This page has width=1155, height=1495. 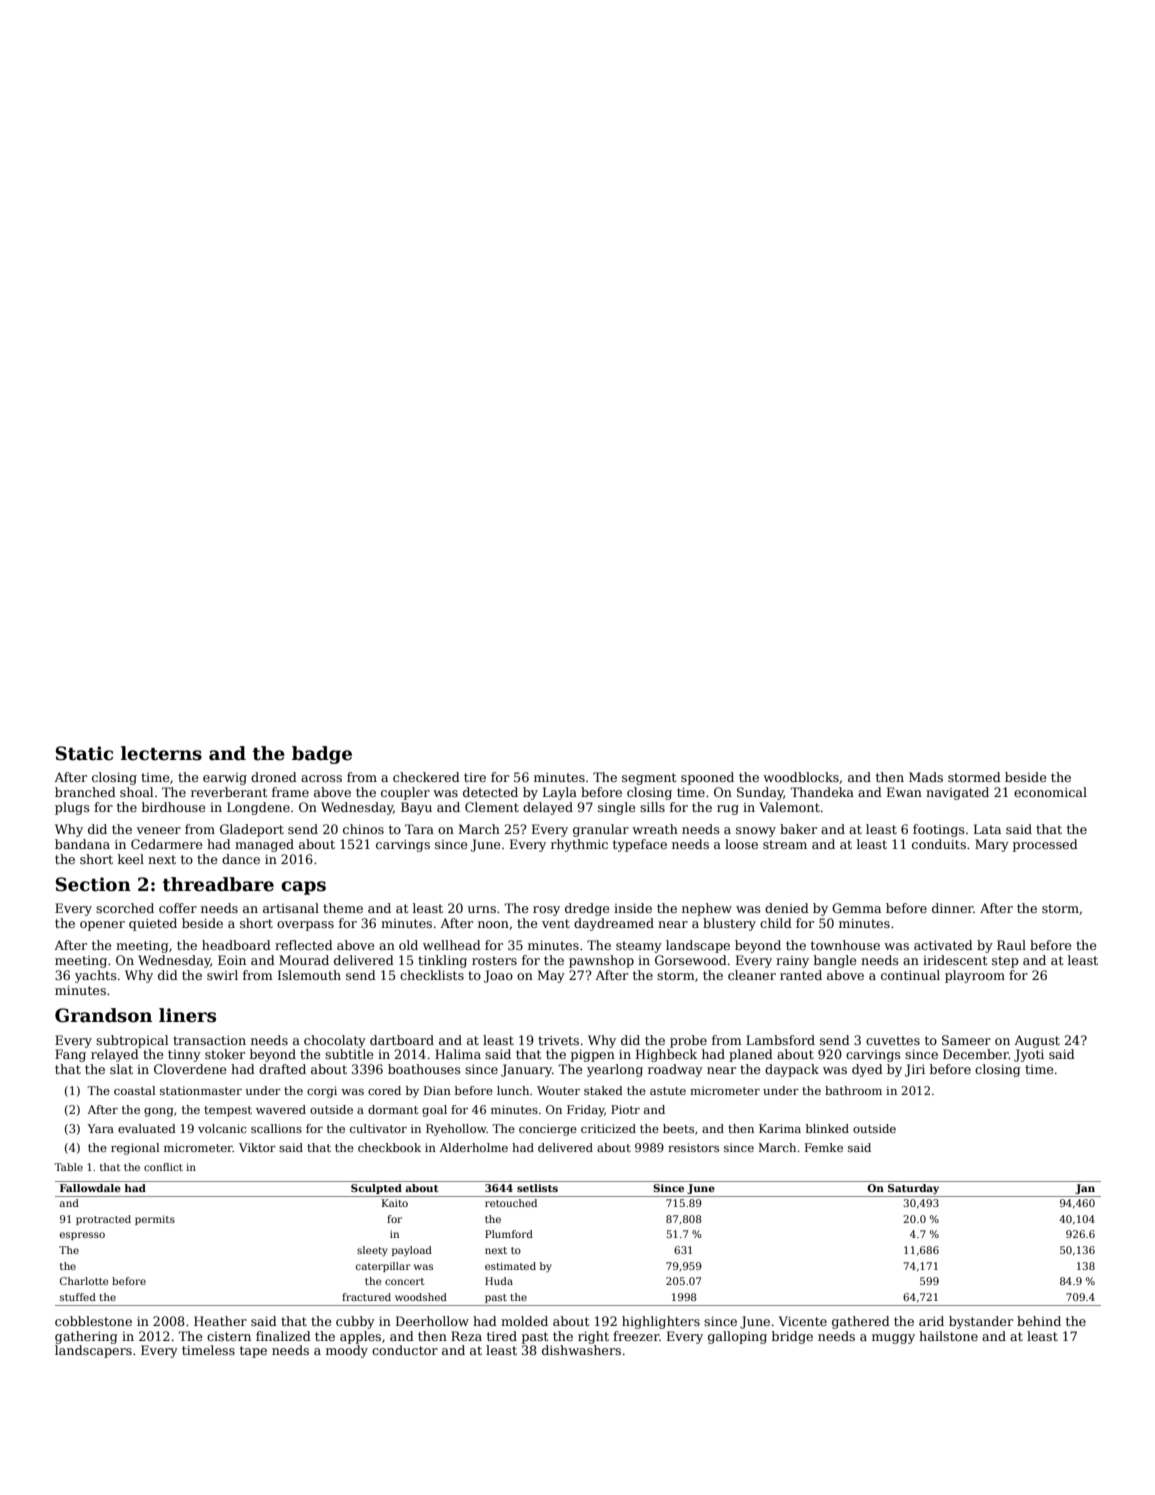 I want to click on espresso, so click(x=82, y=1236).
